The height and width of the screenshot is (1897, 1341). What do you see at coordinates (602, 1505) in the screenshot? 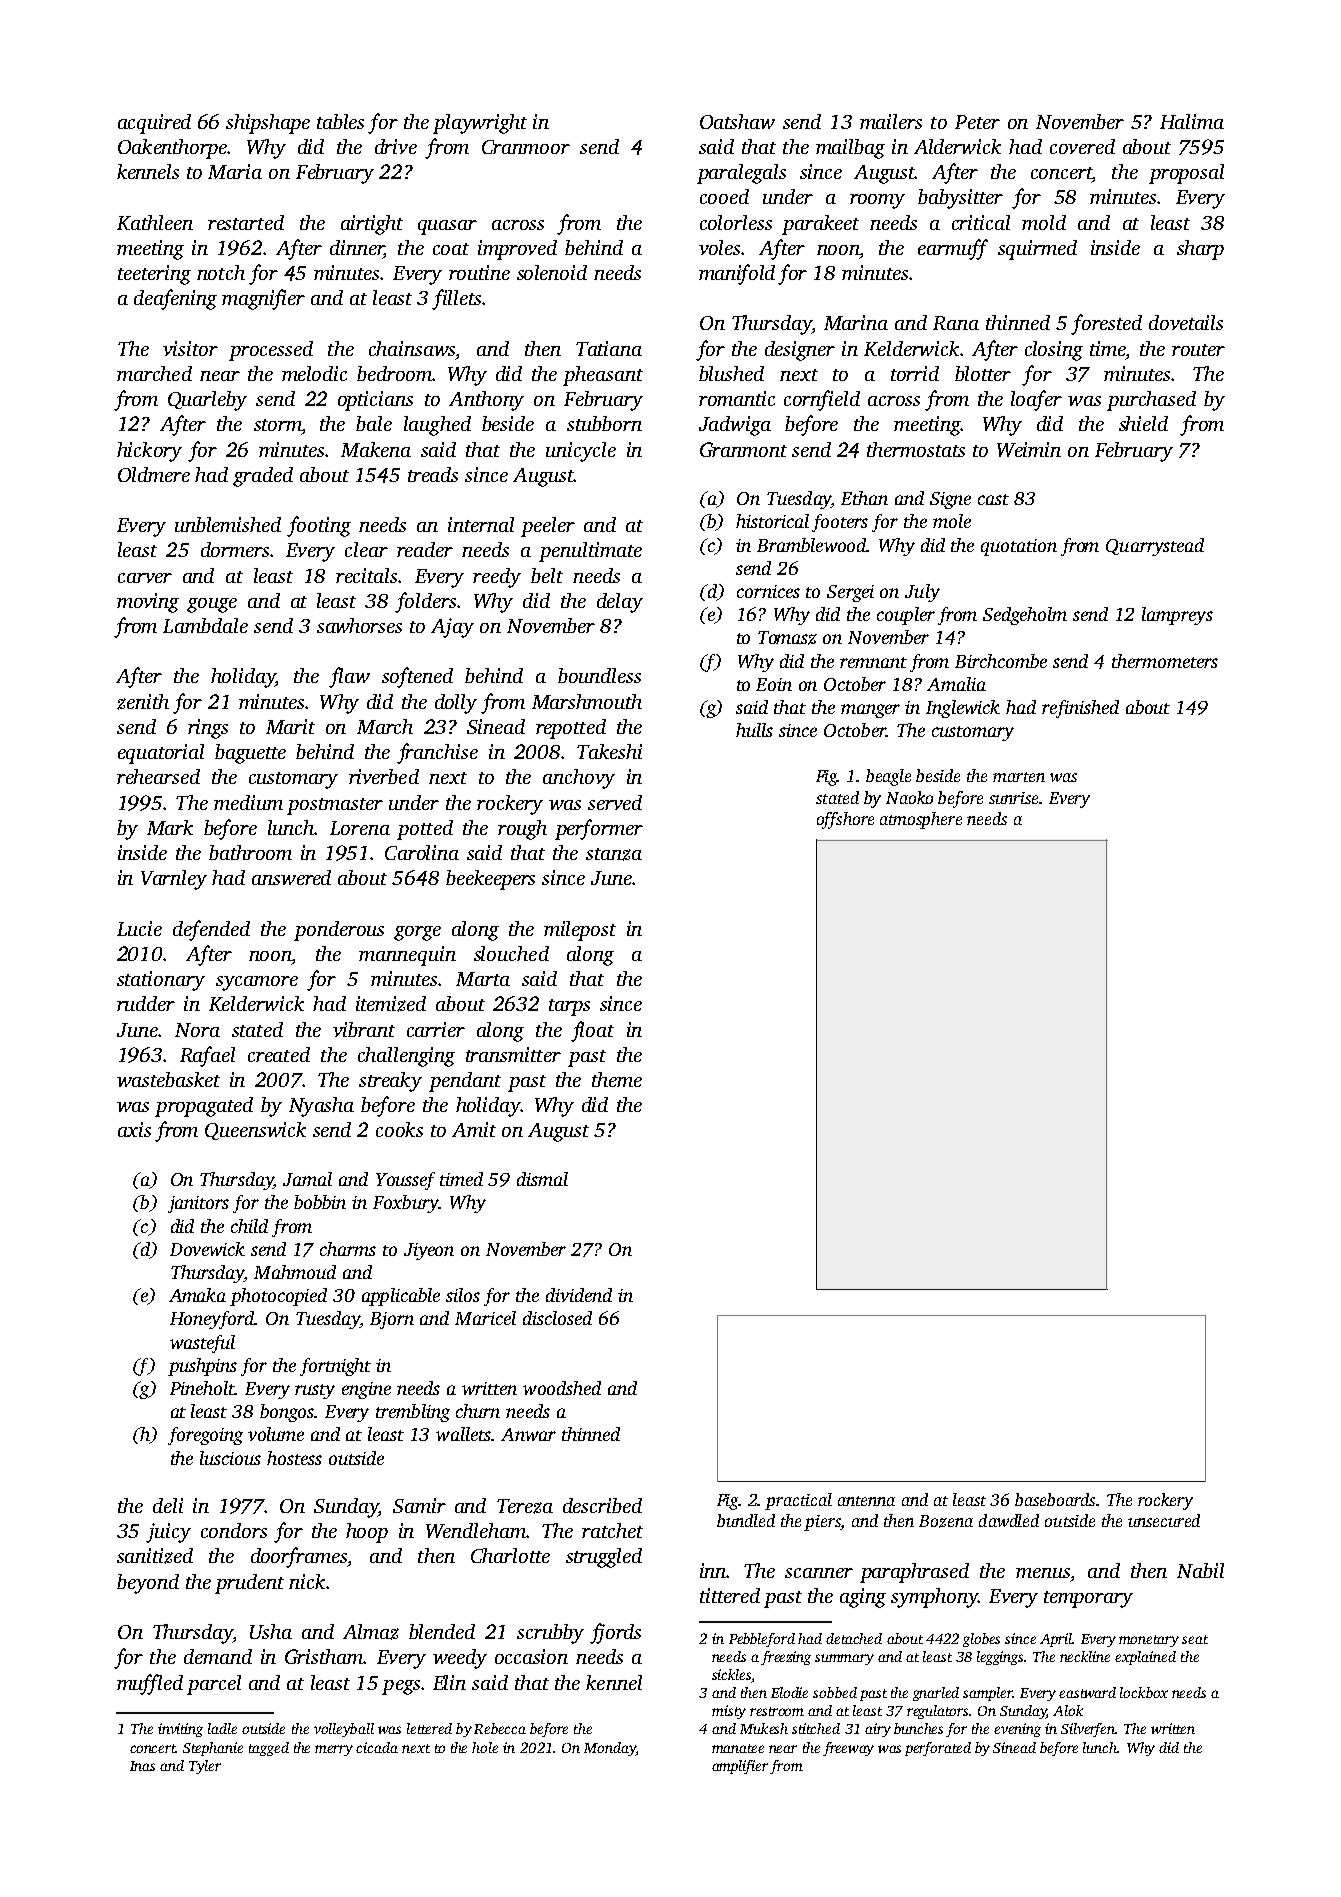
I see `described` at bounding box center [602, 1505].
